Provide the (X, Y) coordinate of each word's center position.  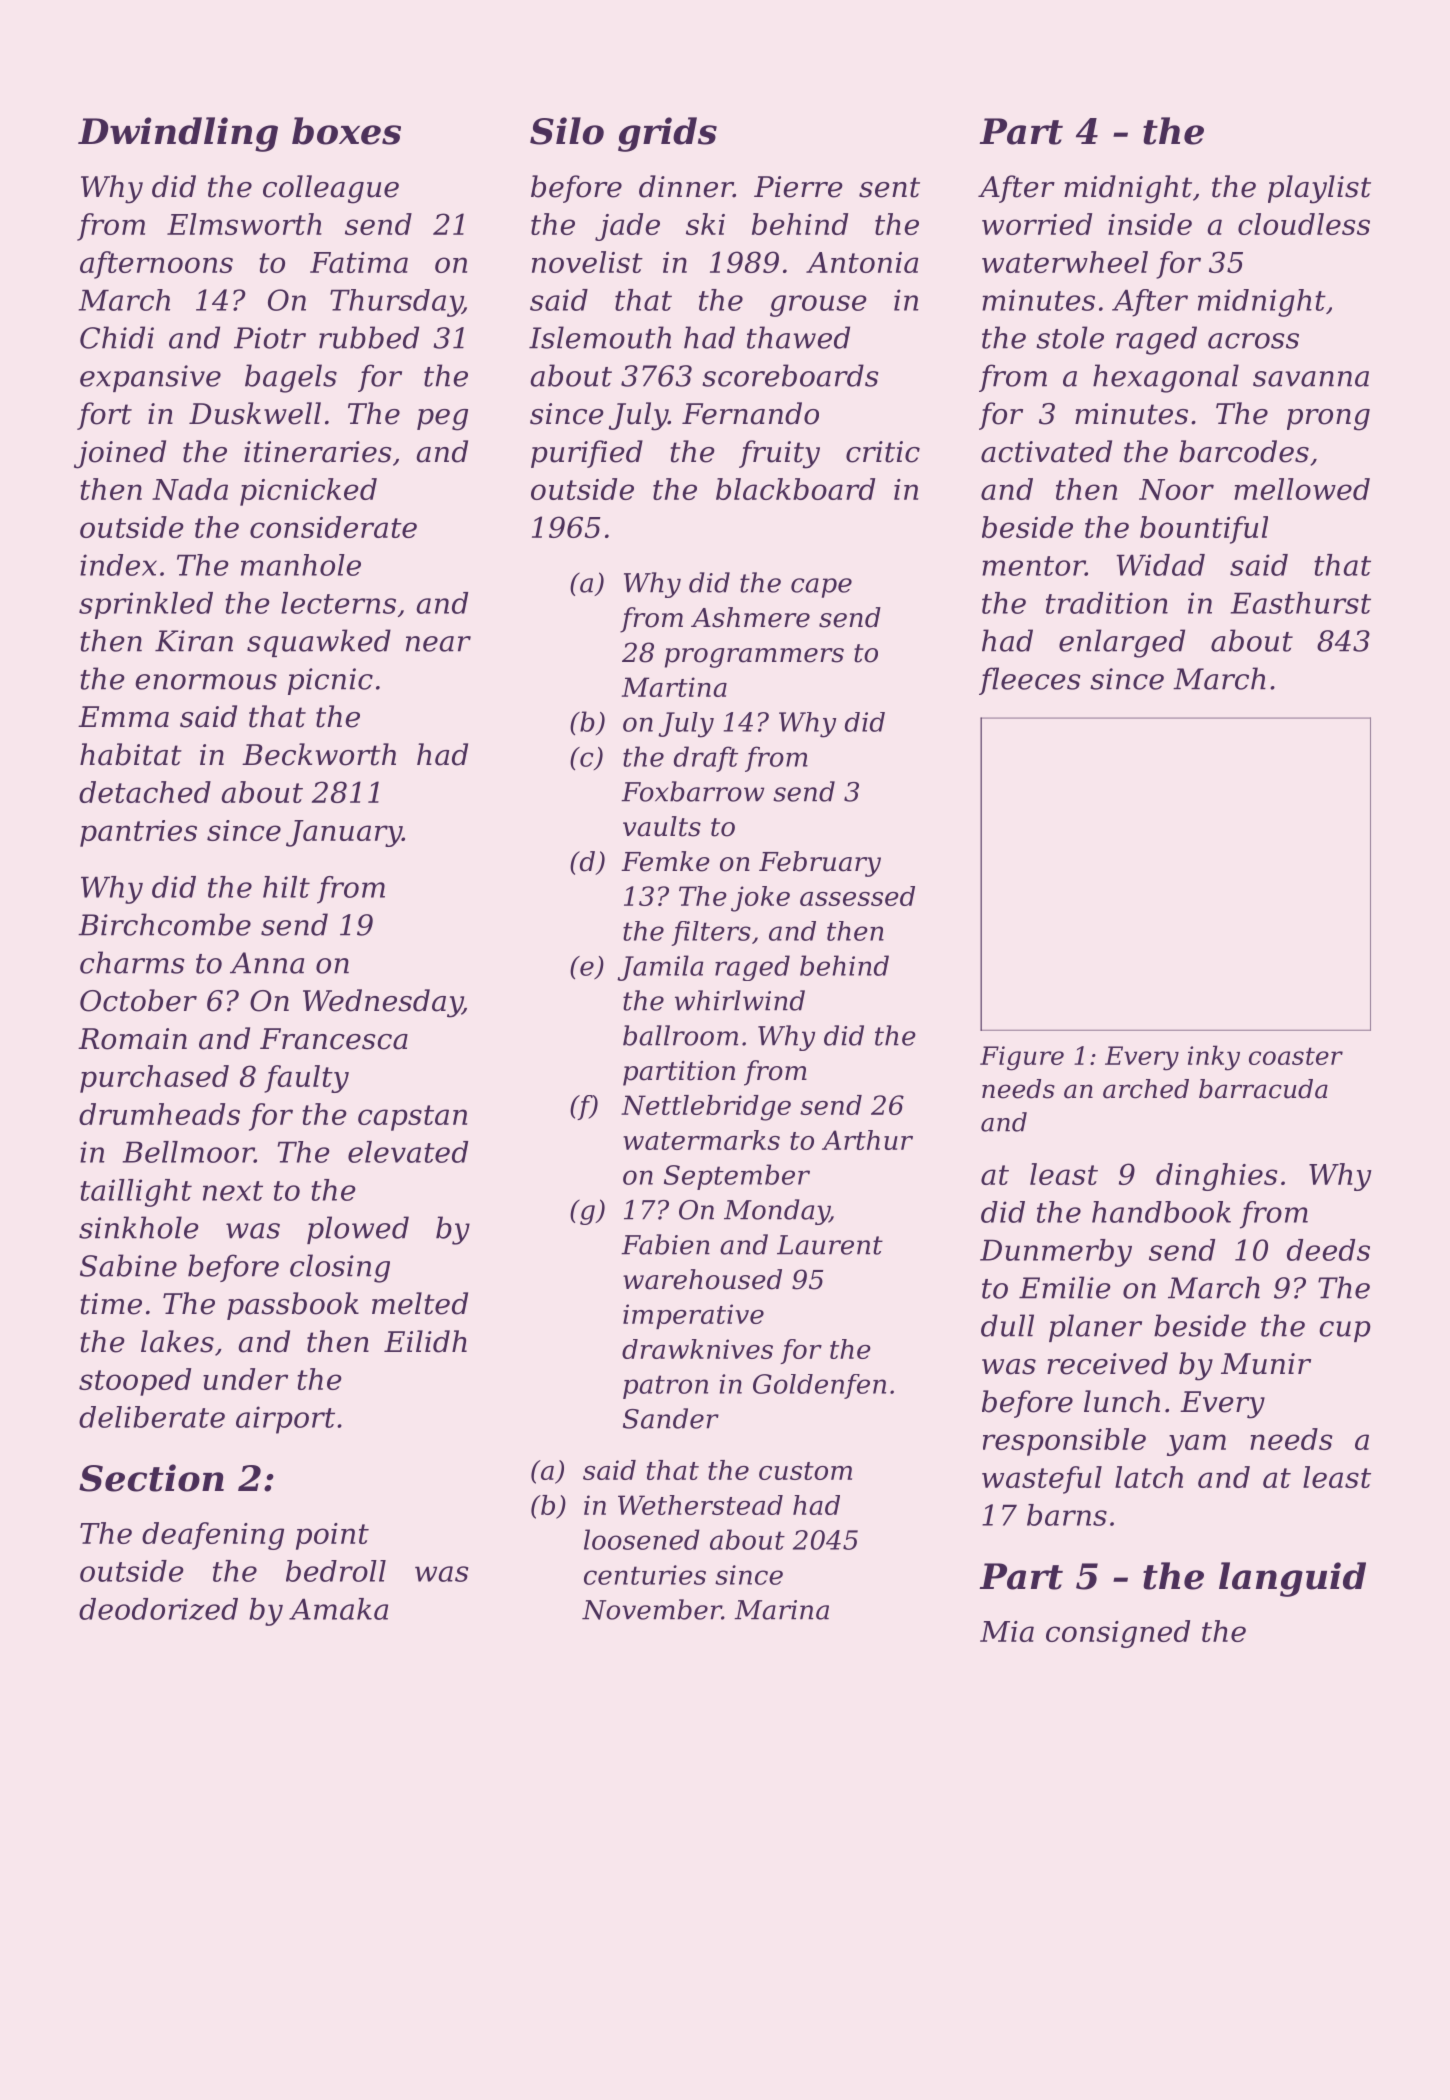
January (344, 833)
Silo (567, 131)
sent (889, 187)
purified (587, 454)
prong (1328, 420)
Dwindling (178, 134)
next (233, 1191)
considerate (333, 527)
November (652, 1609)
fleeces (1030, 681)
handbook (1161, 1212)
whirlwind (740, 1000)
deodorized (158, 1609)
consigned (1118, 1634)
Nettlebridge (706, 1108)
